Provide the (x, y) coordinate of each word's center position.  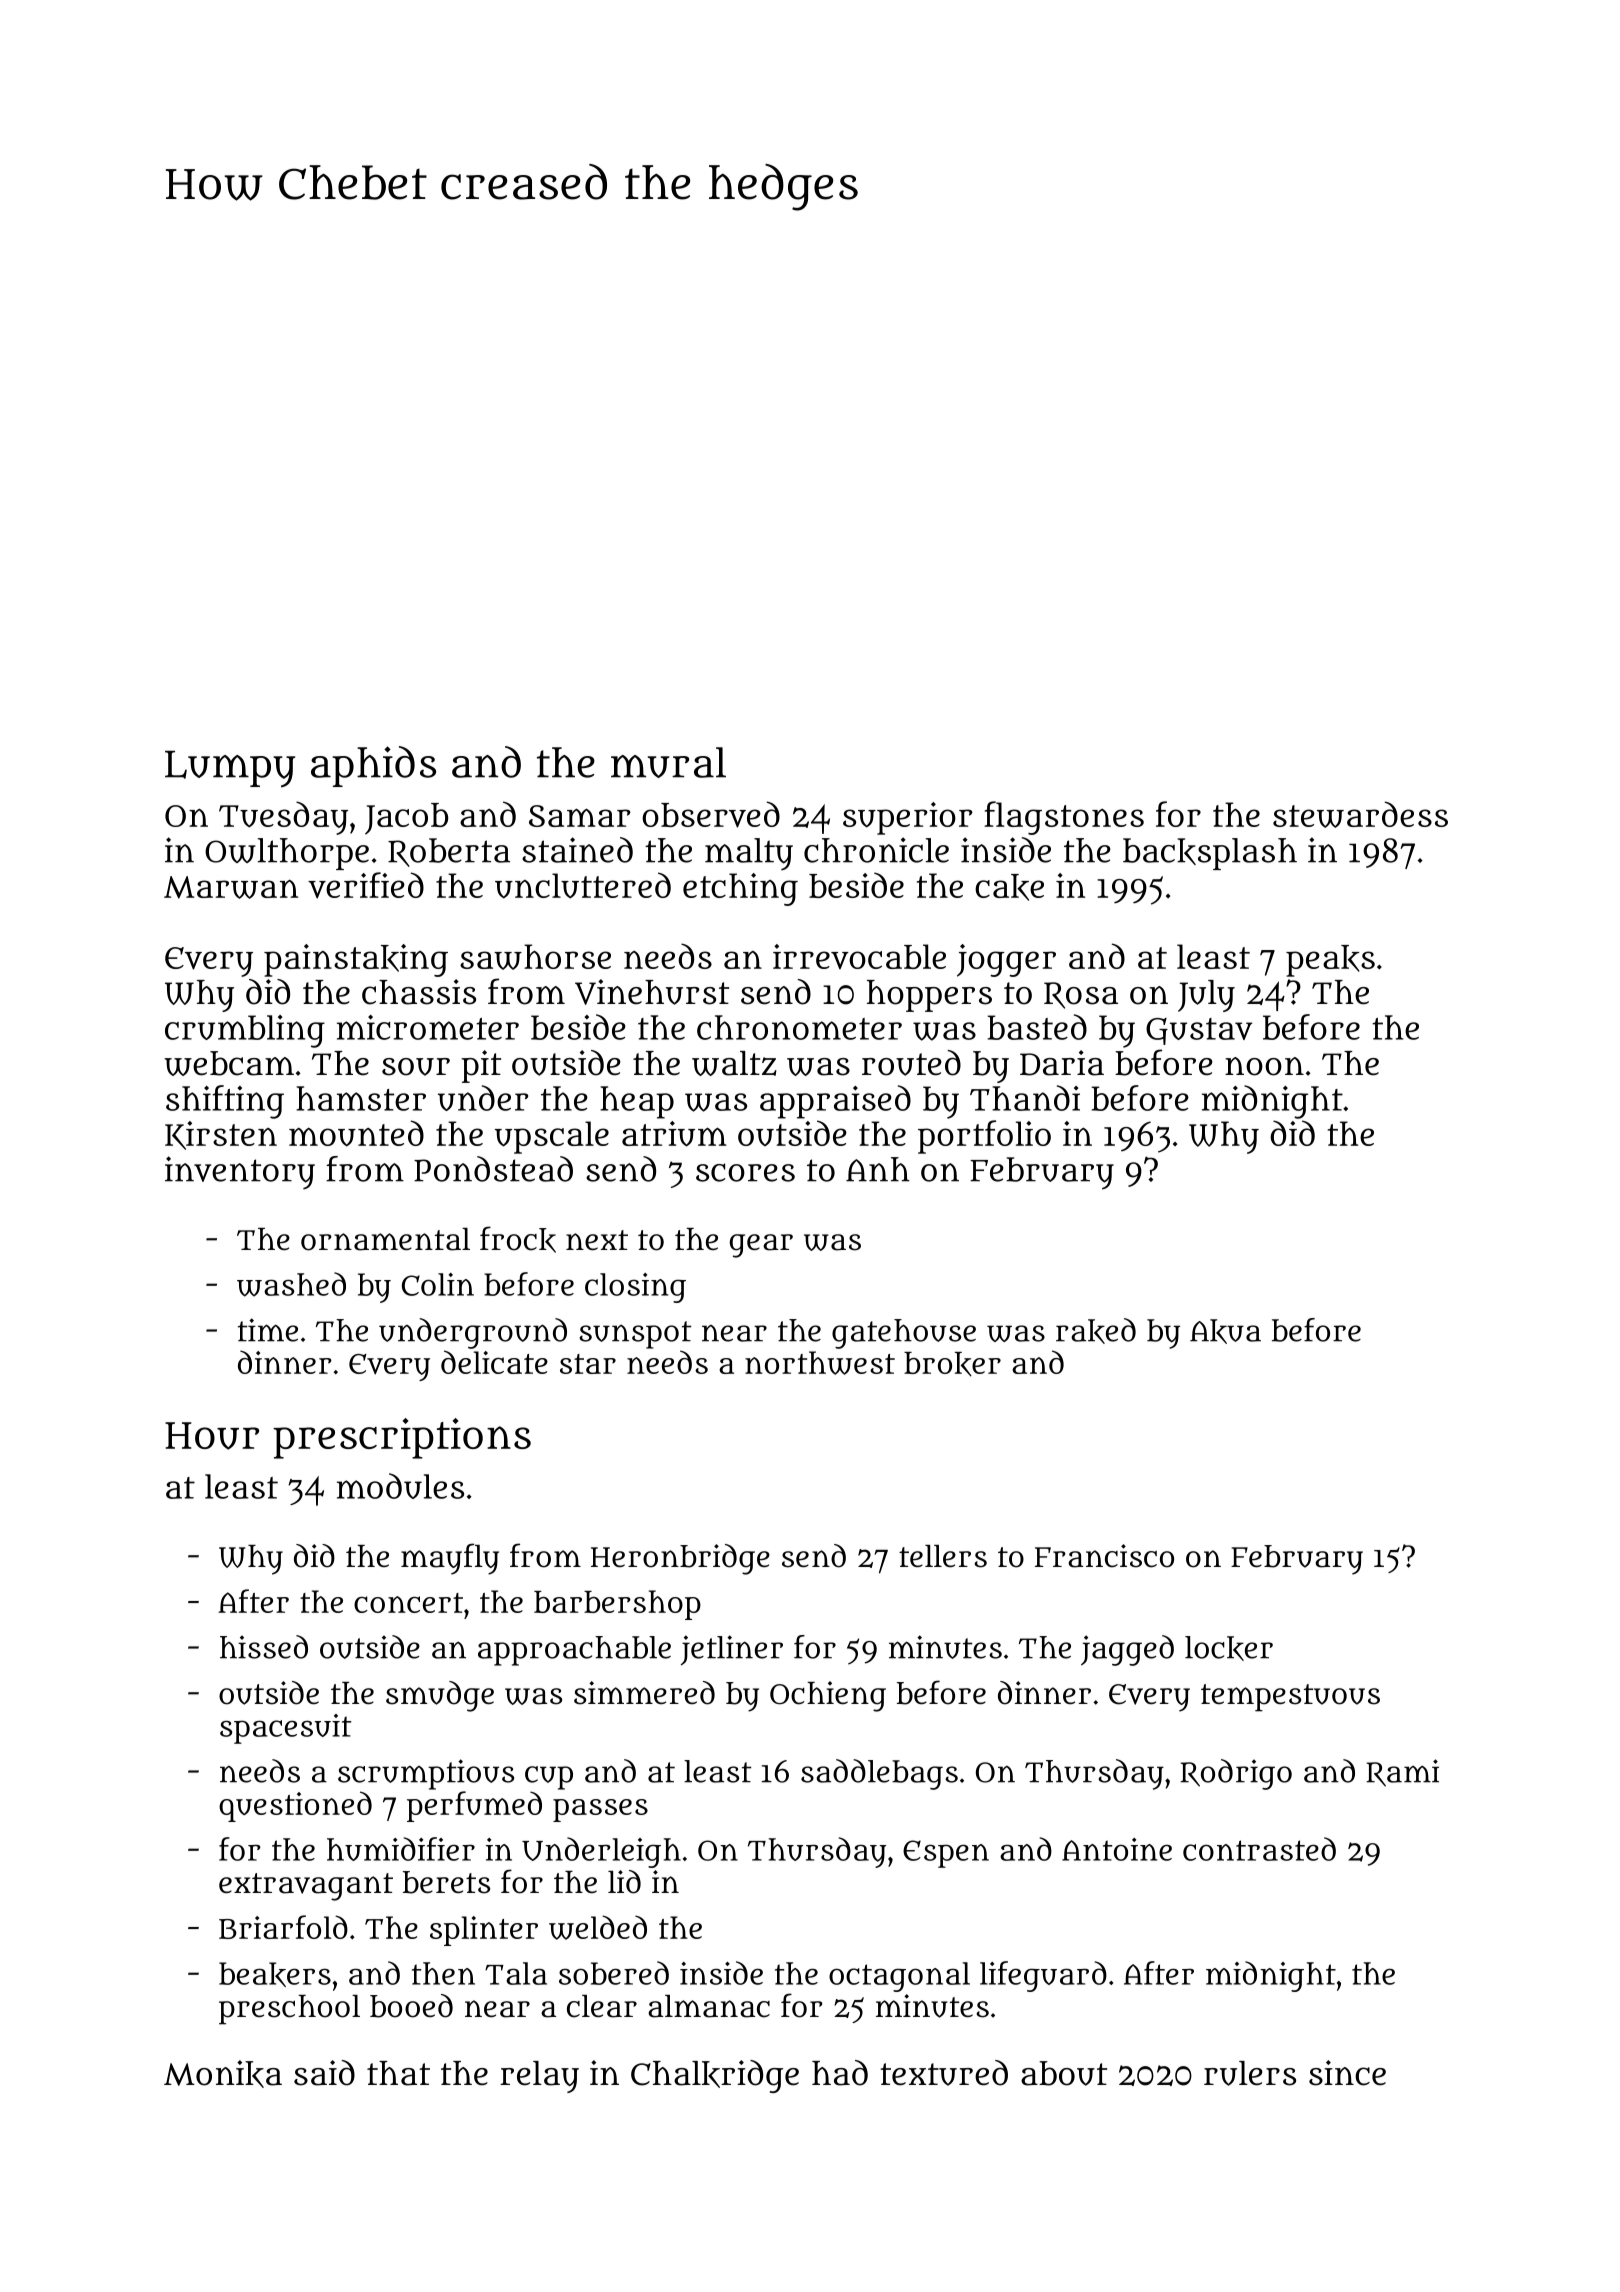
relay (539, 2077)
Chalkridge (715, 2076)
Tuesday (283, 818)
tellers (943, 1556)
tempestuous (1290, 1698)
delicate (494, 1362)
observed (711, 814)
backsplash (1210, 854)
